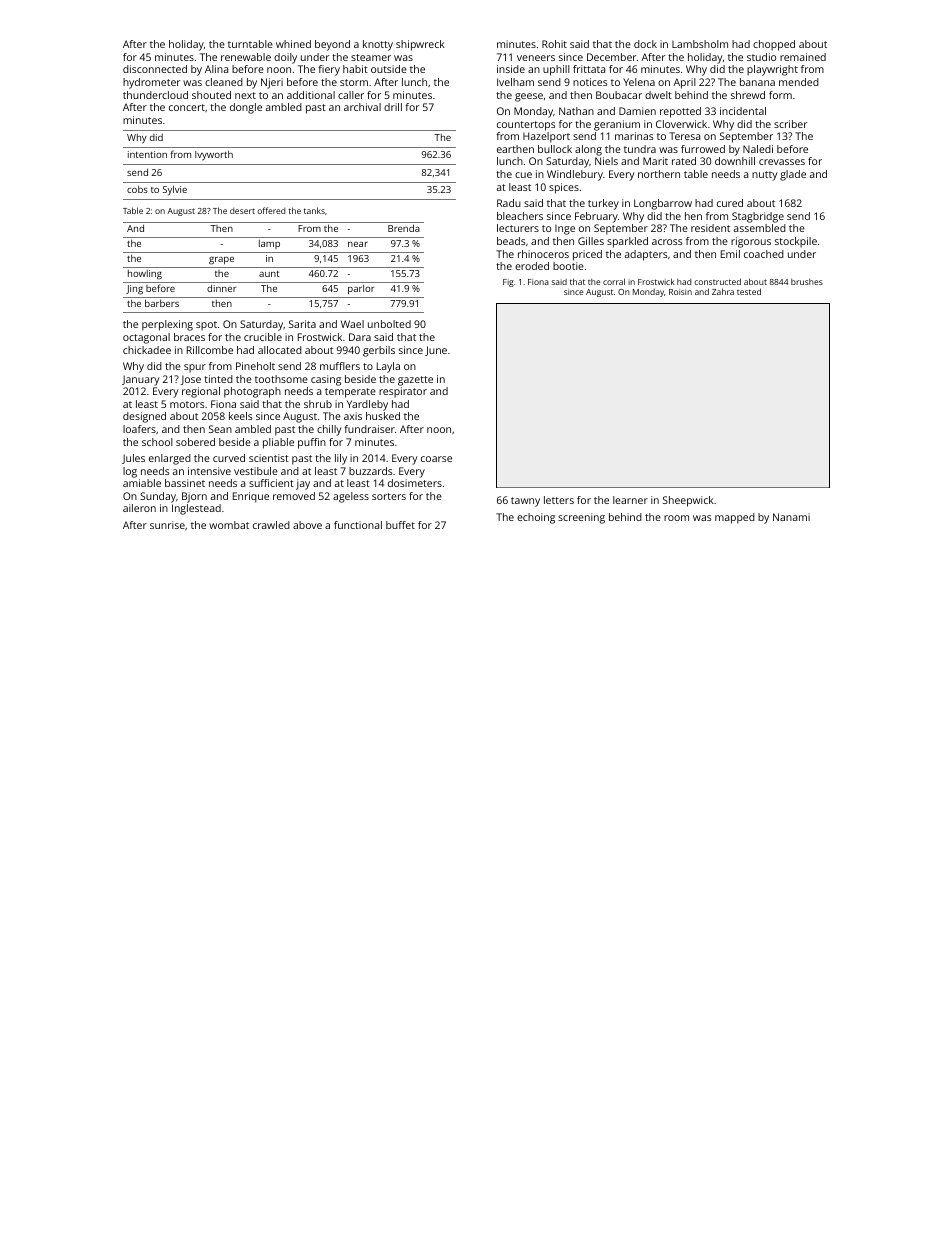 The image size is (952, 1233). What do you see at coordinates (565, 230) in the screenshot?
I see `Inge` at bounding box center [565, 230].
